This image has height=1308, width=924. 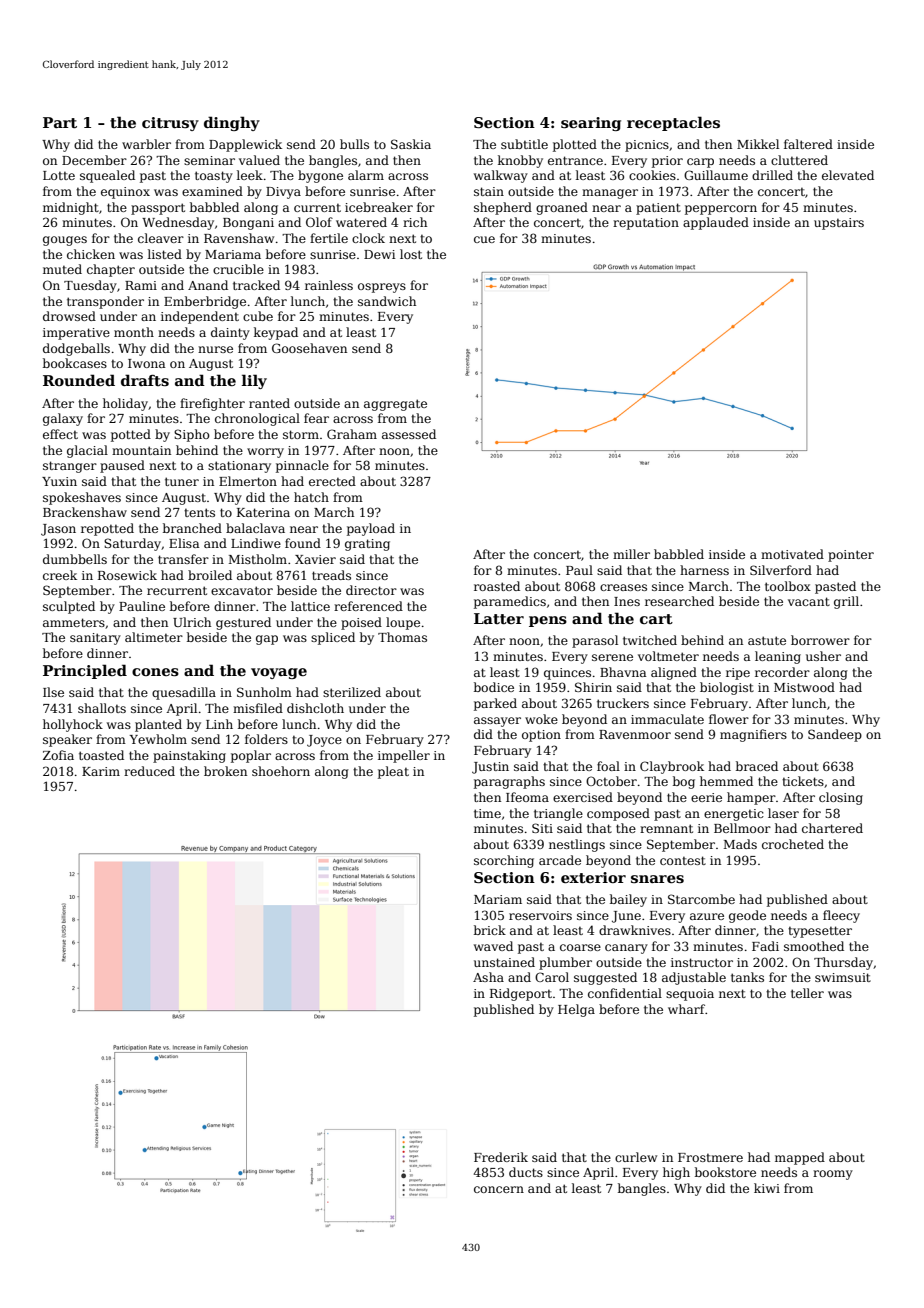 I want to click on dinghy, so click(x=232, y=123).
